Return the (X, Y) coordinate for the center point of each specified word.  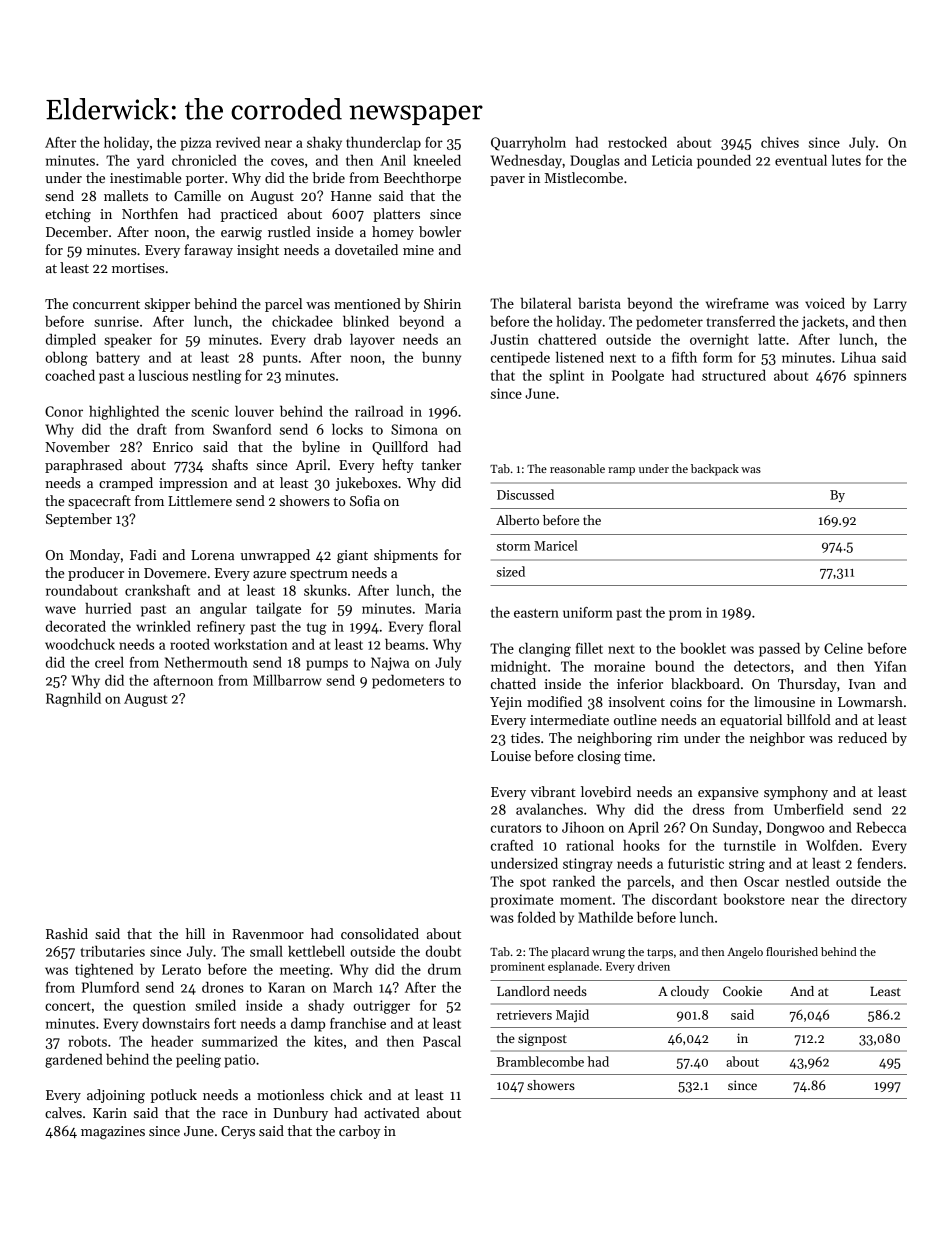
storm (513, 547)
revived (238, 142)
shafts (230, 464)
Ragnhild (73, 700)
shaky (324, 144)
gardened (74, 1061)
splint (566, 377)
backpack (715, 470)
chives (780, 142)
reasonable (577, 468)
